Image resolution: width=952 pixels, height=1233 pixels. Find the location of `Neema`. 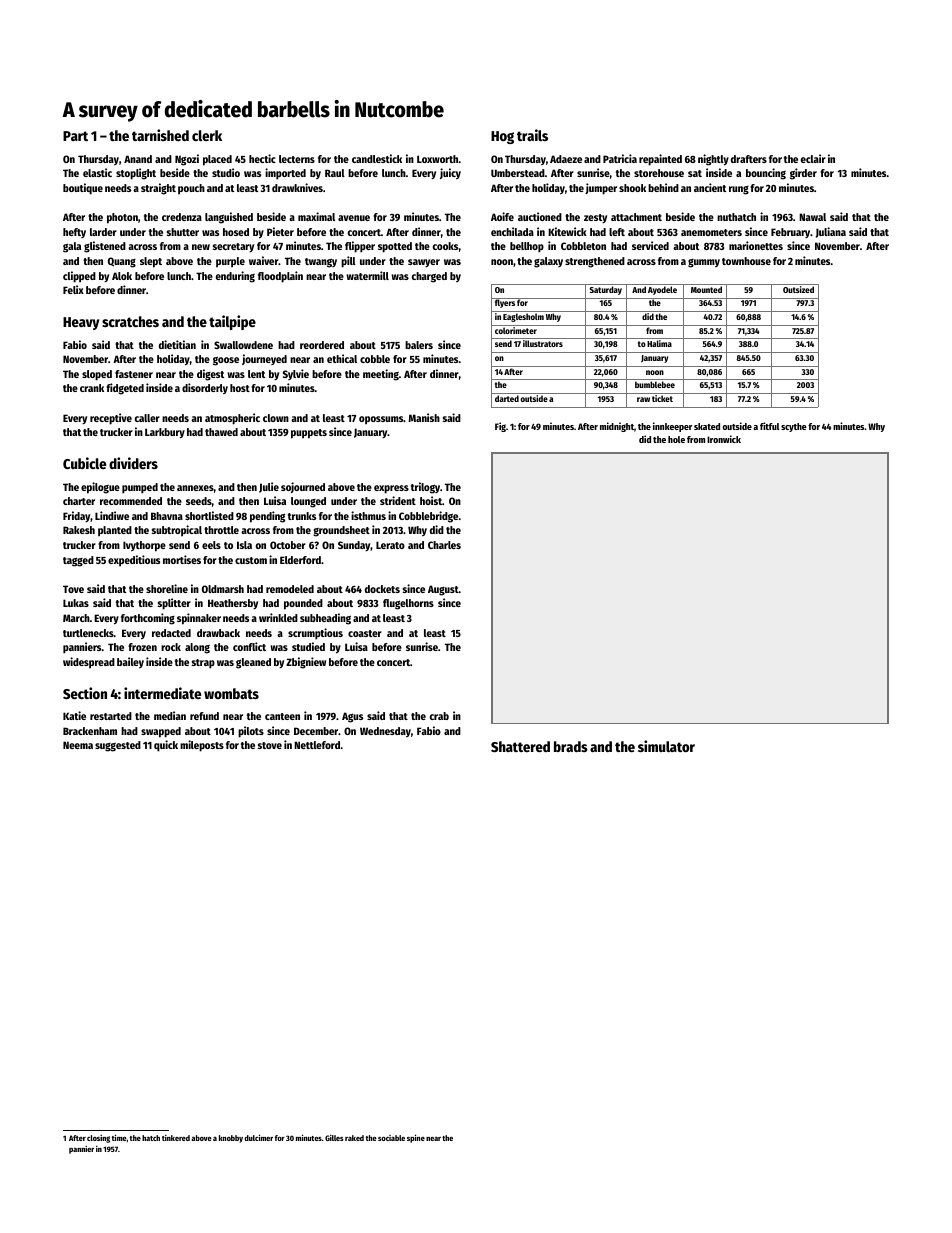

Neema is located at coordinates (78, 745).
